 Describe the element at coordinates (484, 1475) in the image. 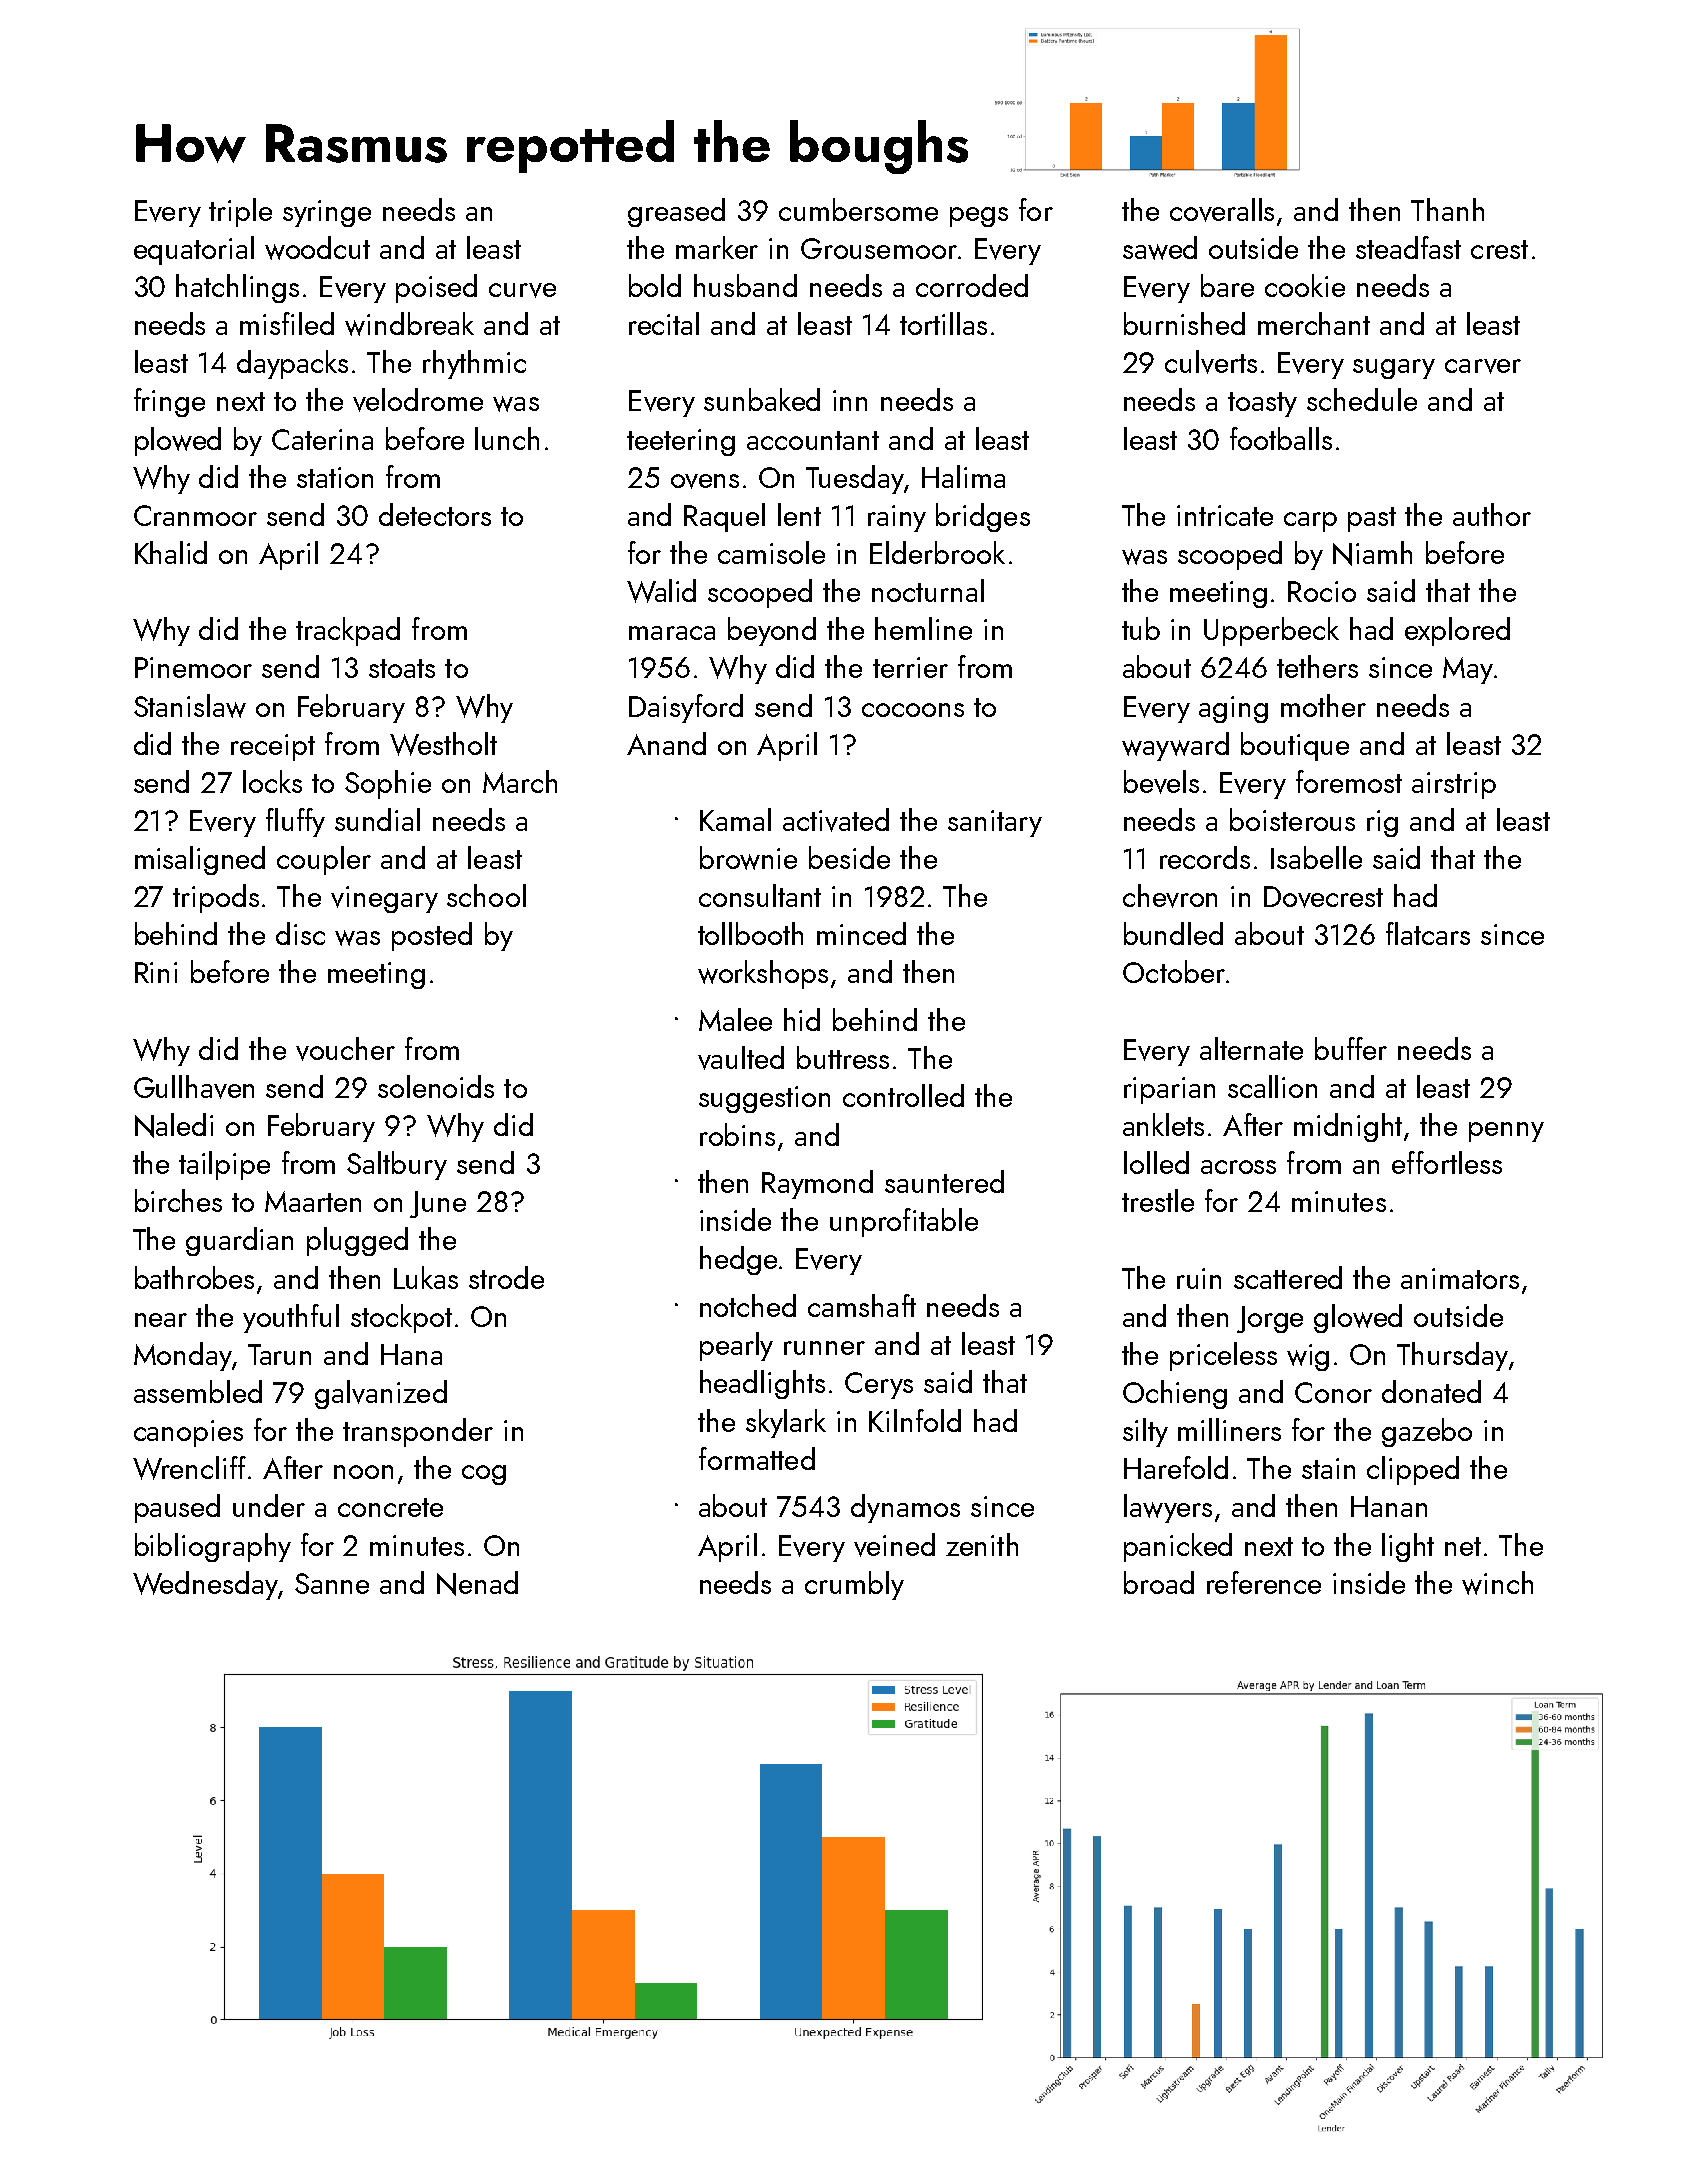

I see `cog` at that location.
